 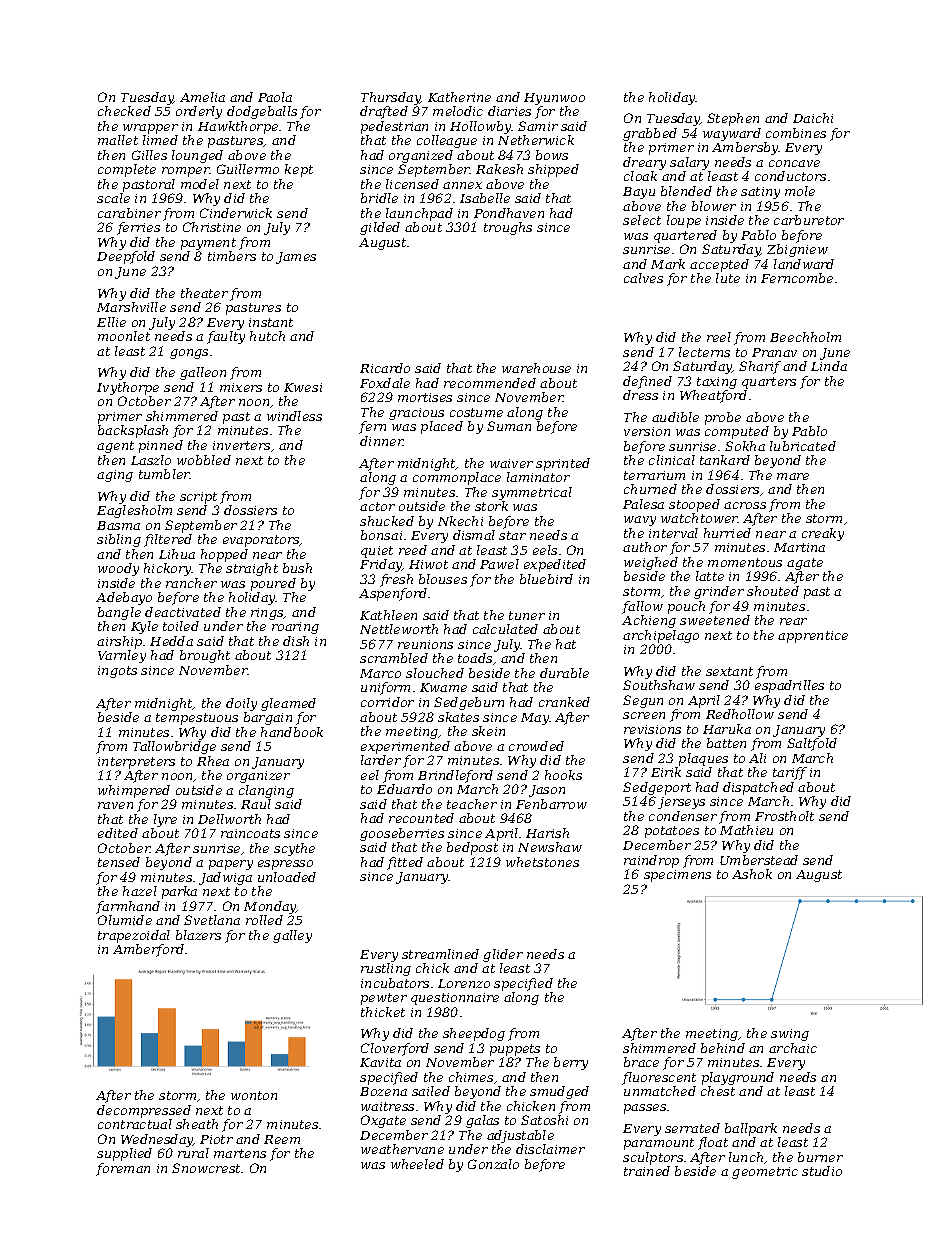 I want to click on Basma, so click(x=118, y=525).
